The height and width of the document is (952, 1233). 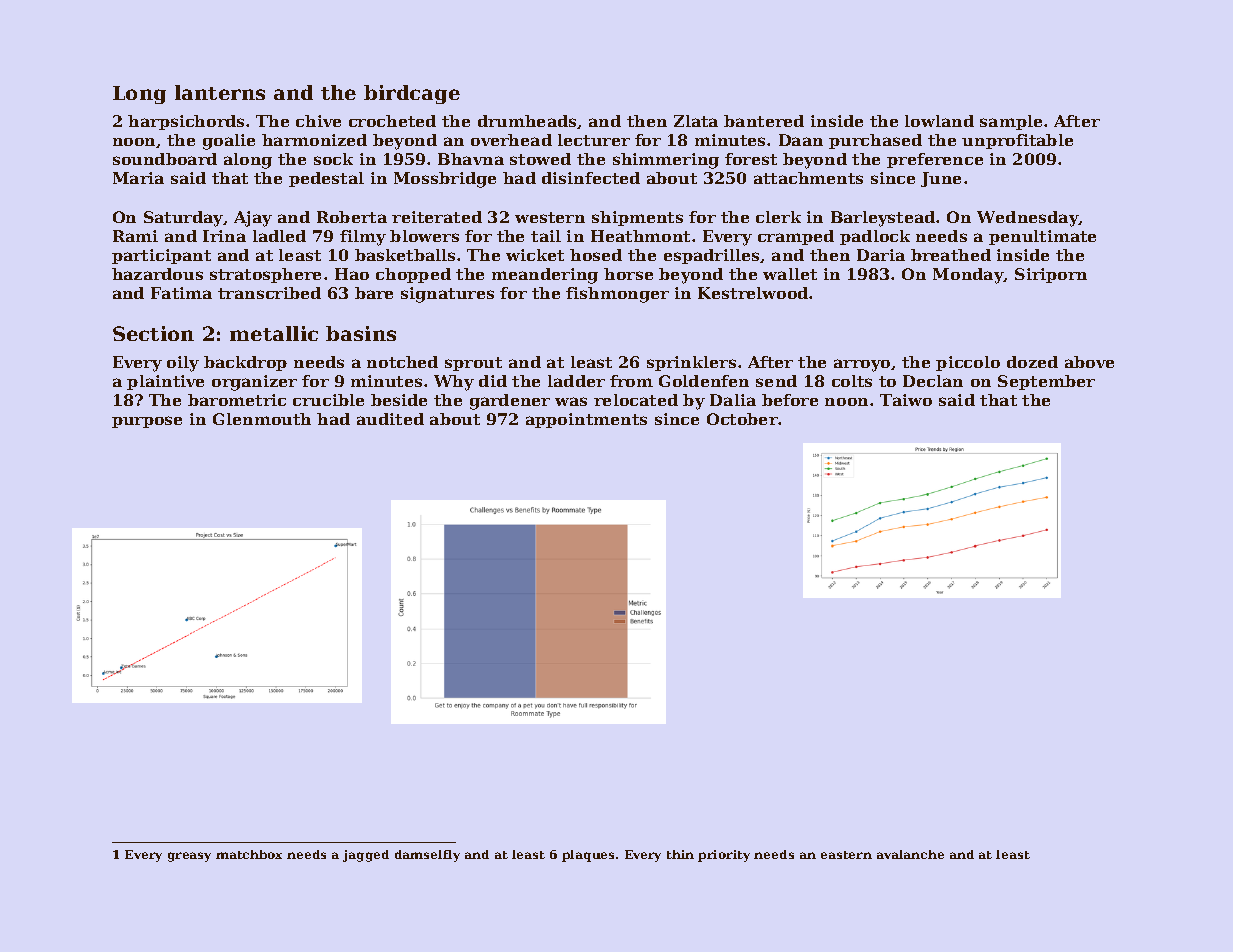 I want to click on matchbox, so click(x=249, y=854).
